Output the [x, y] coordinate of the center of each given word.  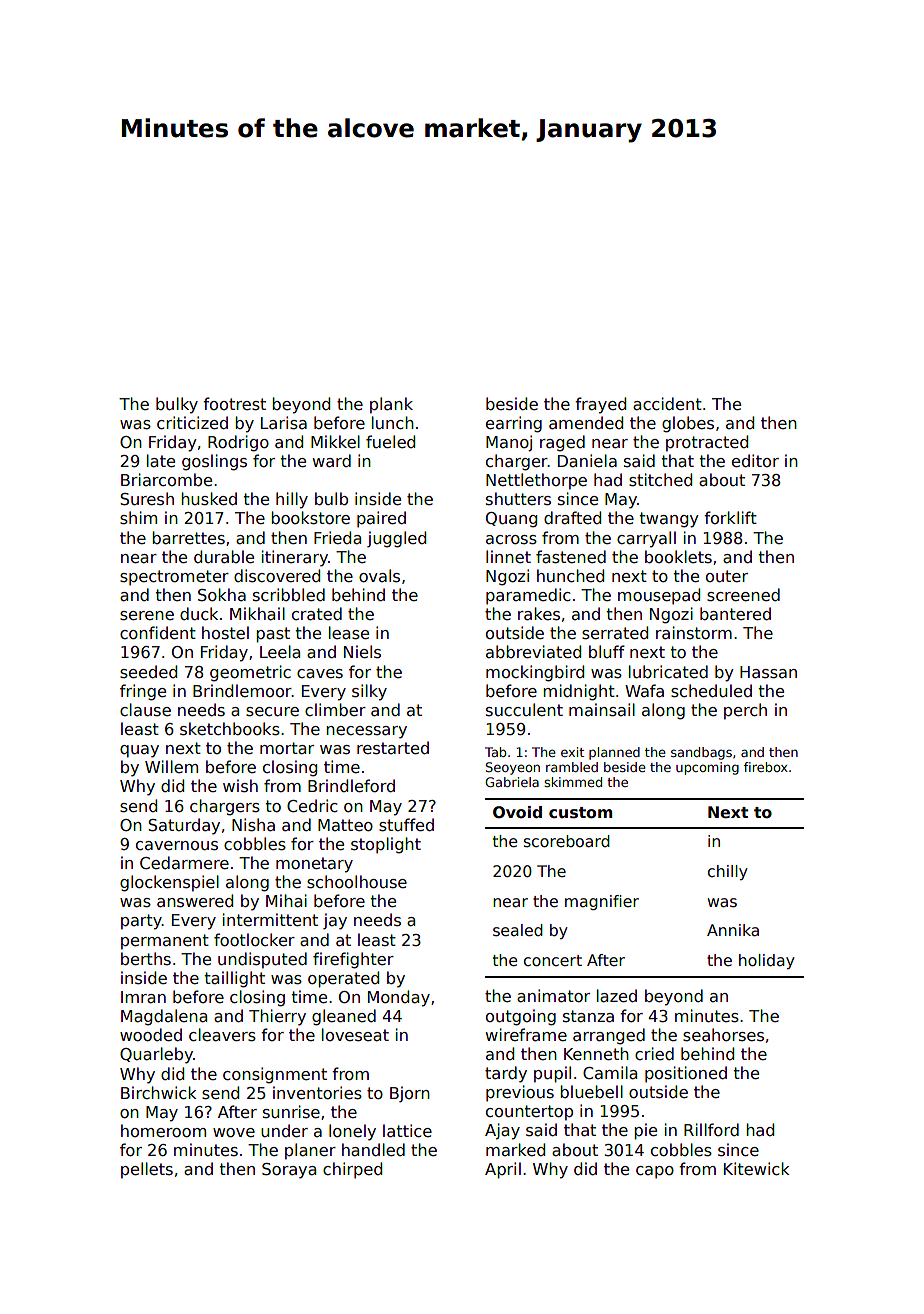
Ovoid [517, 812]
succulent [524, 709]
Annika [733, 930]
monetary [314, 865]
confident [158, 632]
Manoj [509, 443]
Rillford [711, 1129]
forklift [730, 517]
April [503, 1170]
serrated [615, 633]
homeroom [163, 1131]
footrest [234, 404]
